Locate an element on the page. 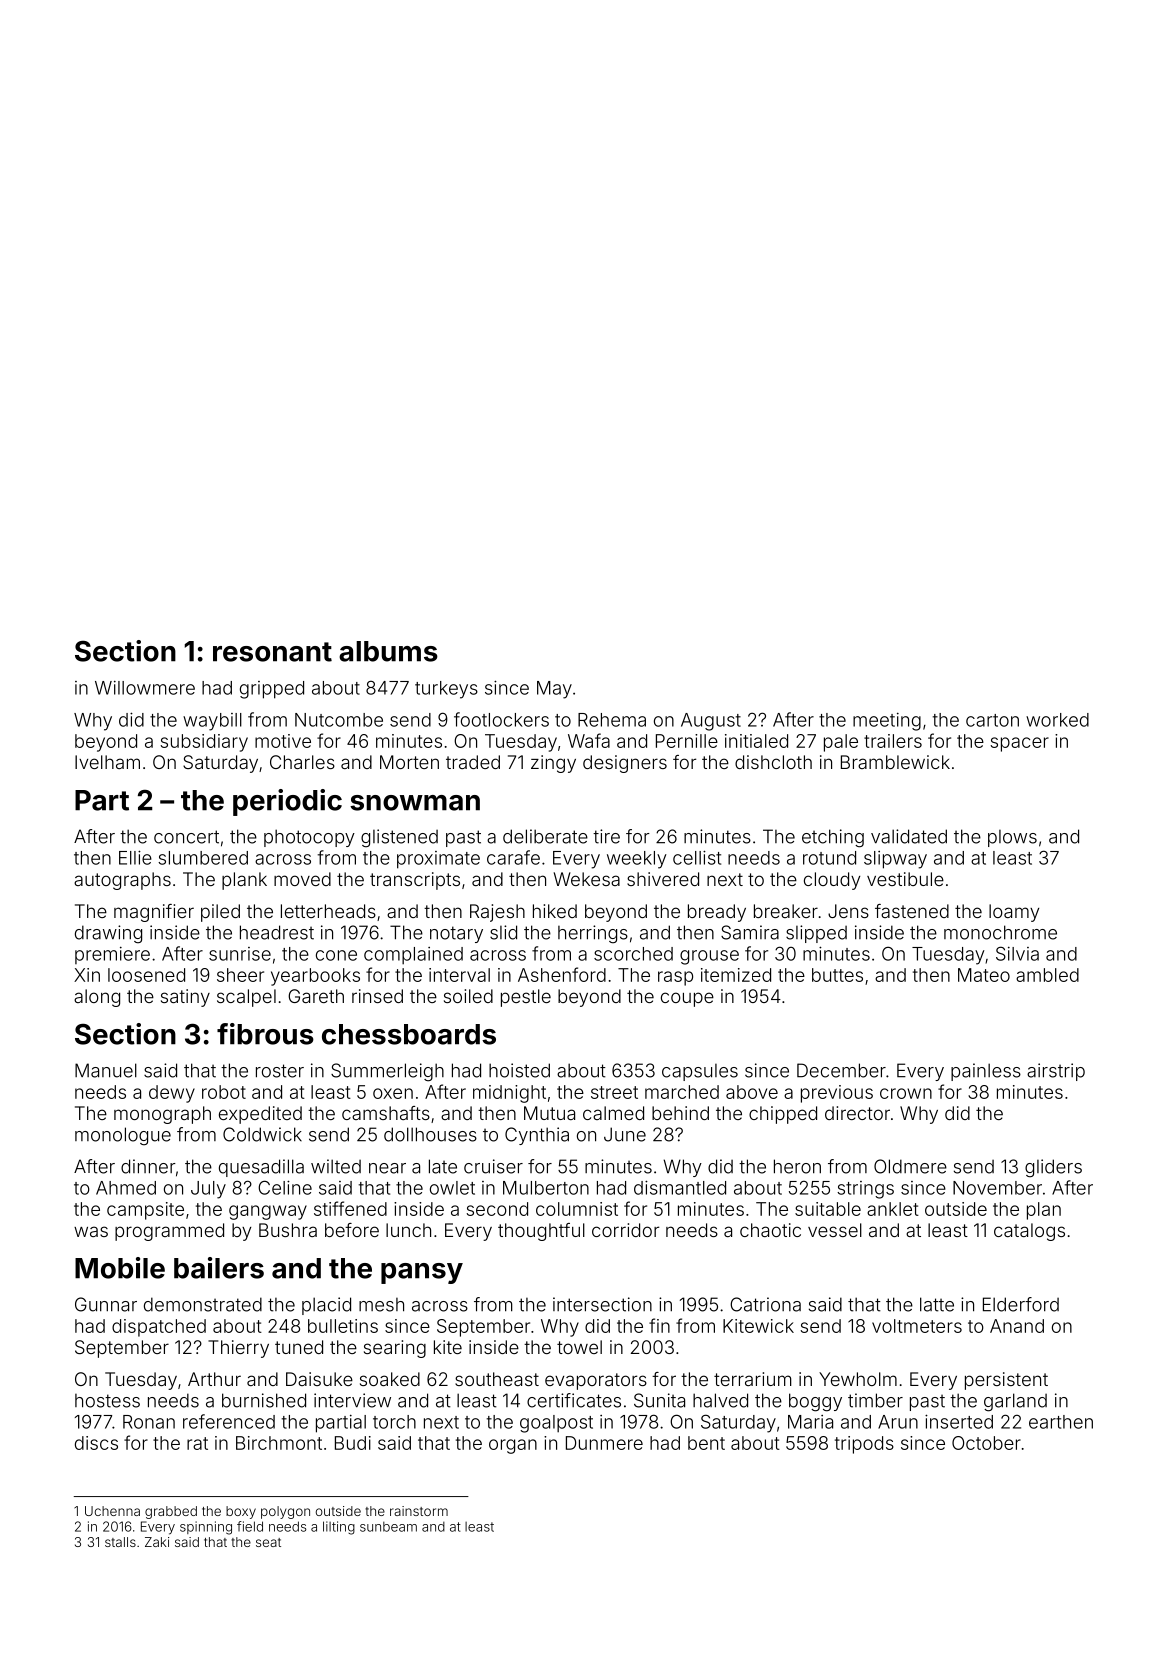  Coldwick is located at coordinates (262, 1134).
